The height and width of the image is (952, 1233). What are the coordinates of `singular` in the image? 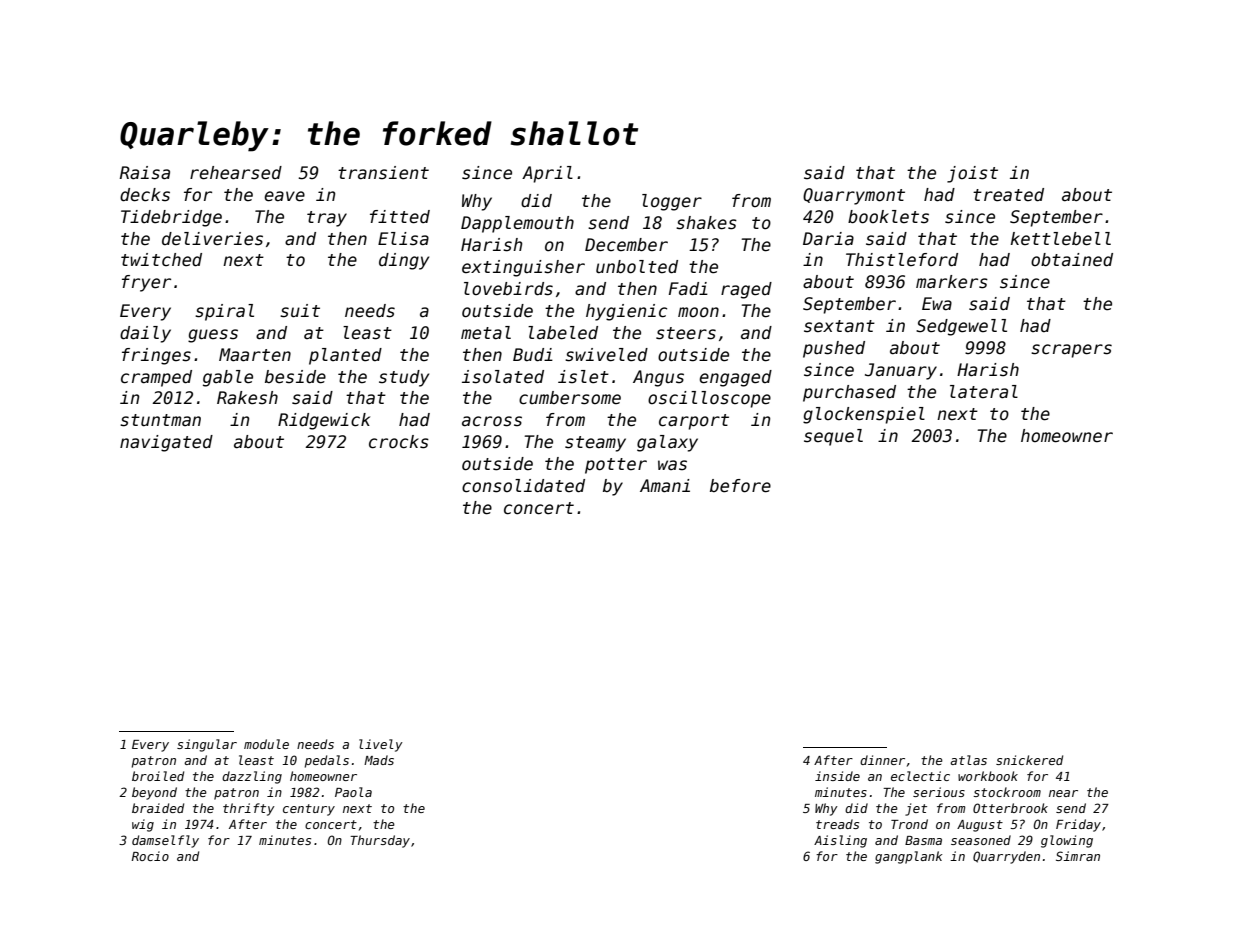 It's located at (207, 745).
